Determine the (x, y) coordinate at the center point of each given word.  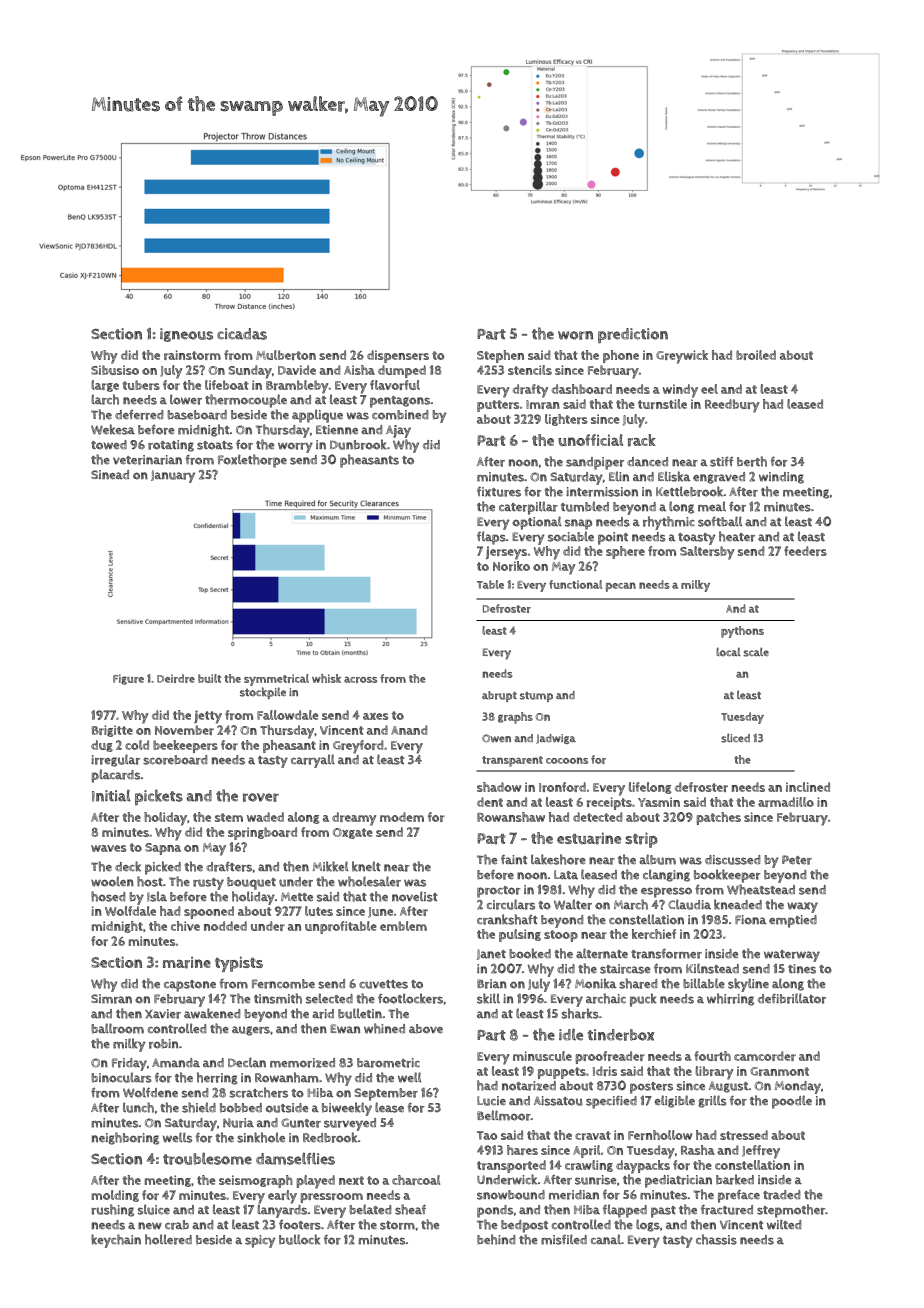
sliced (735, 738)
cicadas (242, 334)
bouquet (251, 883)
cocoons (567, 760)
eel (709, 389)
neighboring (125, 1138)
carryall (313, 761)
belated (370, 1209)
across (360, 679)
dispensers (398, 356)
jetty (208, 717)
